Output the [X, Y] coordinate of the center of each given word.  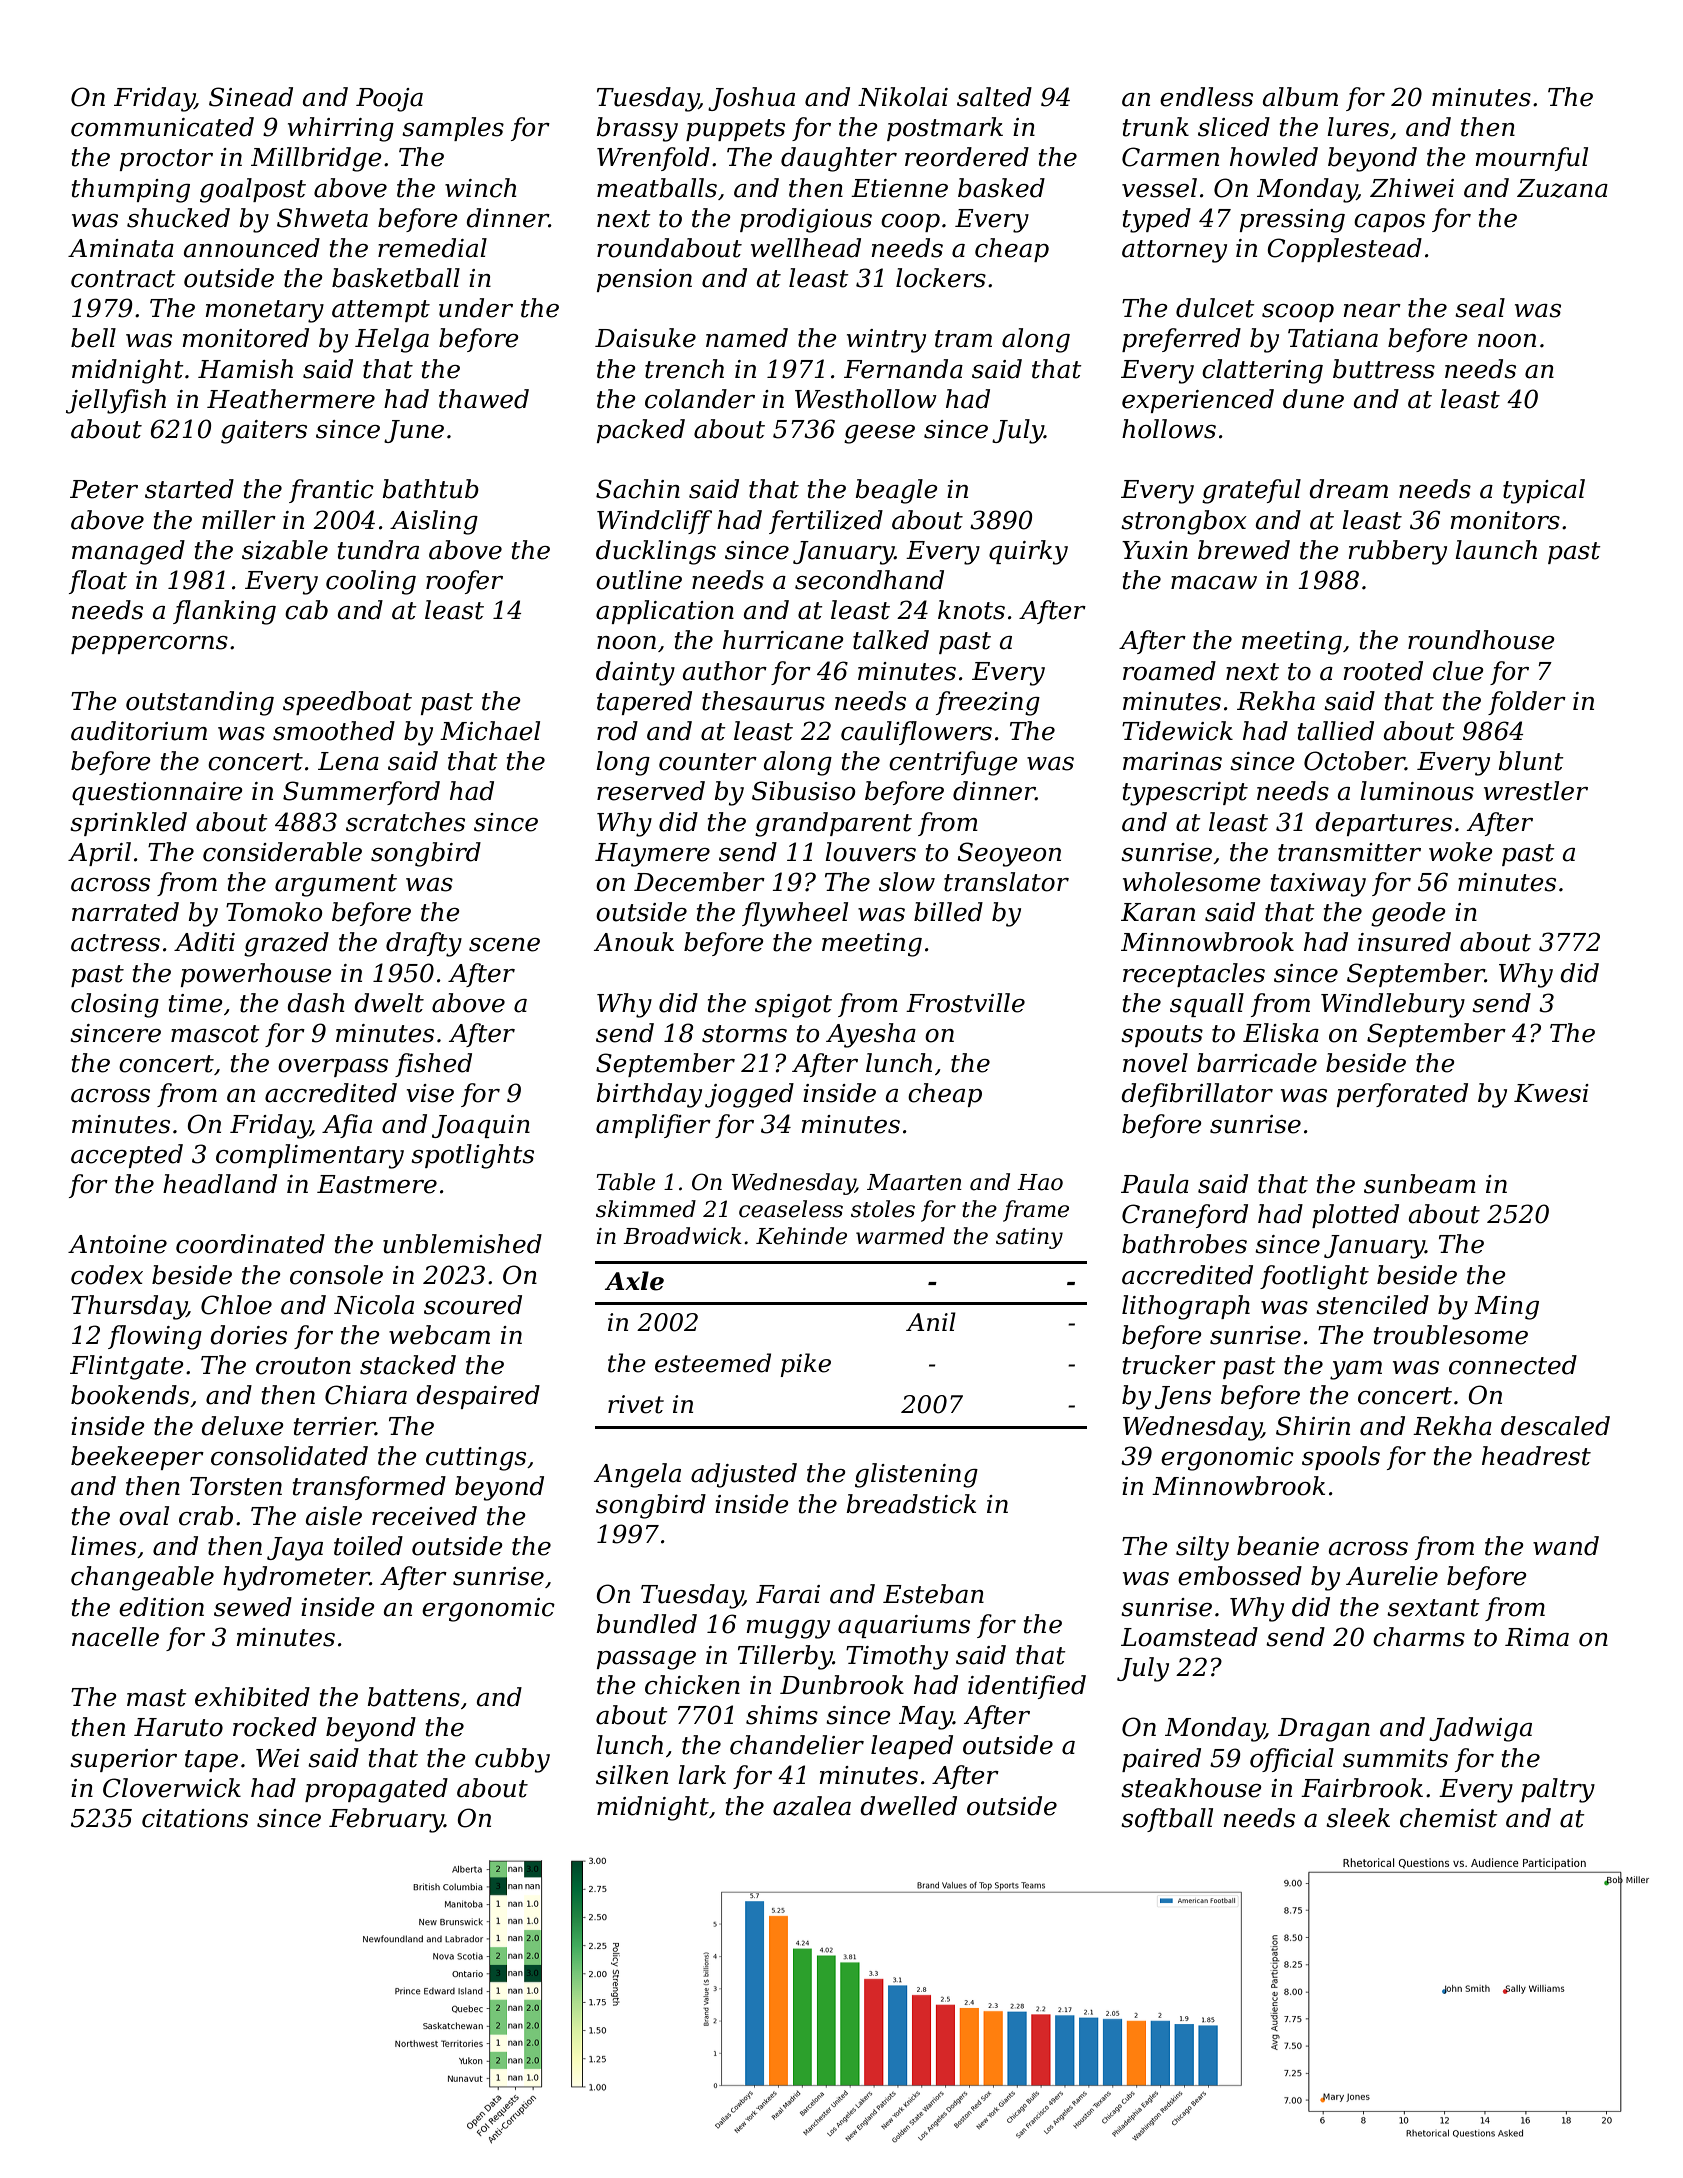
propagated [376, 1790]
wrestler [1536, 791]
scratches [405, 822]
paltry [1558, 1790]
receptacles [1194, 975]
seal [1480, 308]
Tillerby [785, 1657]
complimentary [310, 1156]
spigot [793, 1006]
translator [1006, 882]
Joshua [751, 99]
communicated [162, 127]
